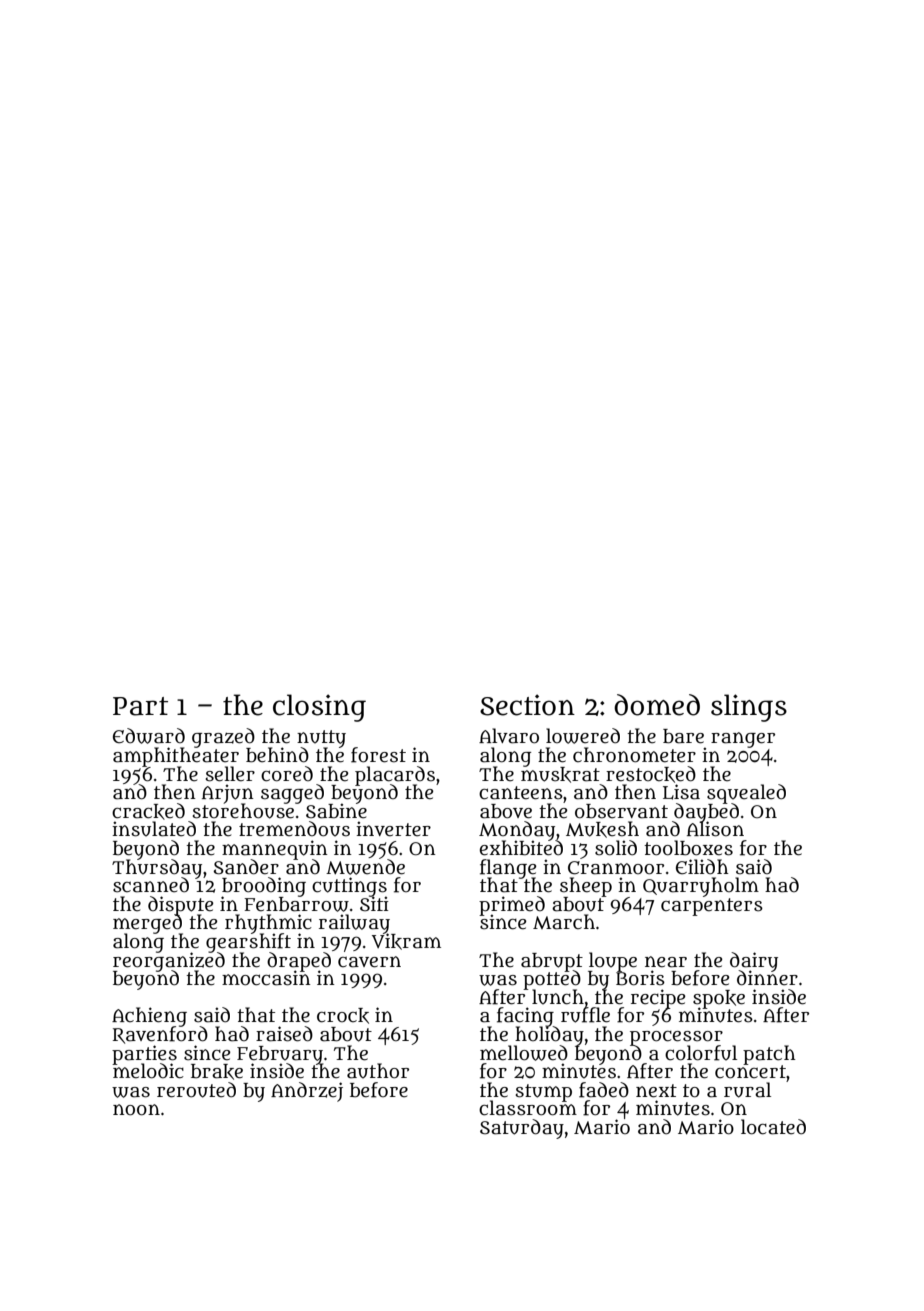 Image resolution: width=924 pixels, height=1311 pixels. I want to click on muskrat, so click(560, 775).
